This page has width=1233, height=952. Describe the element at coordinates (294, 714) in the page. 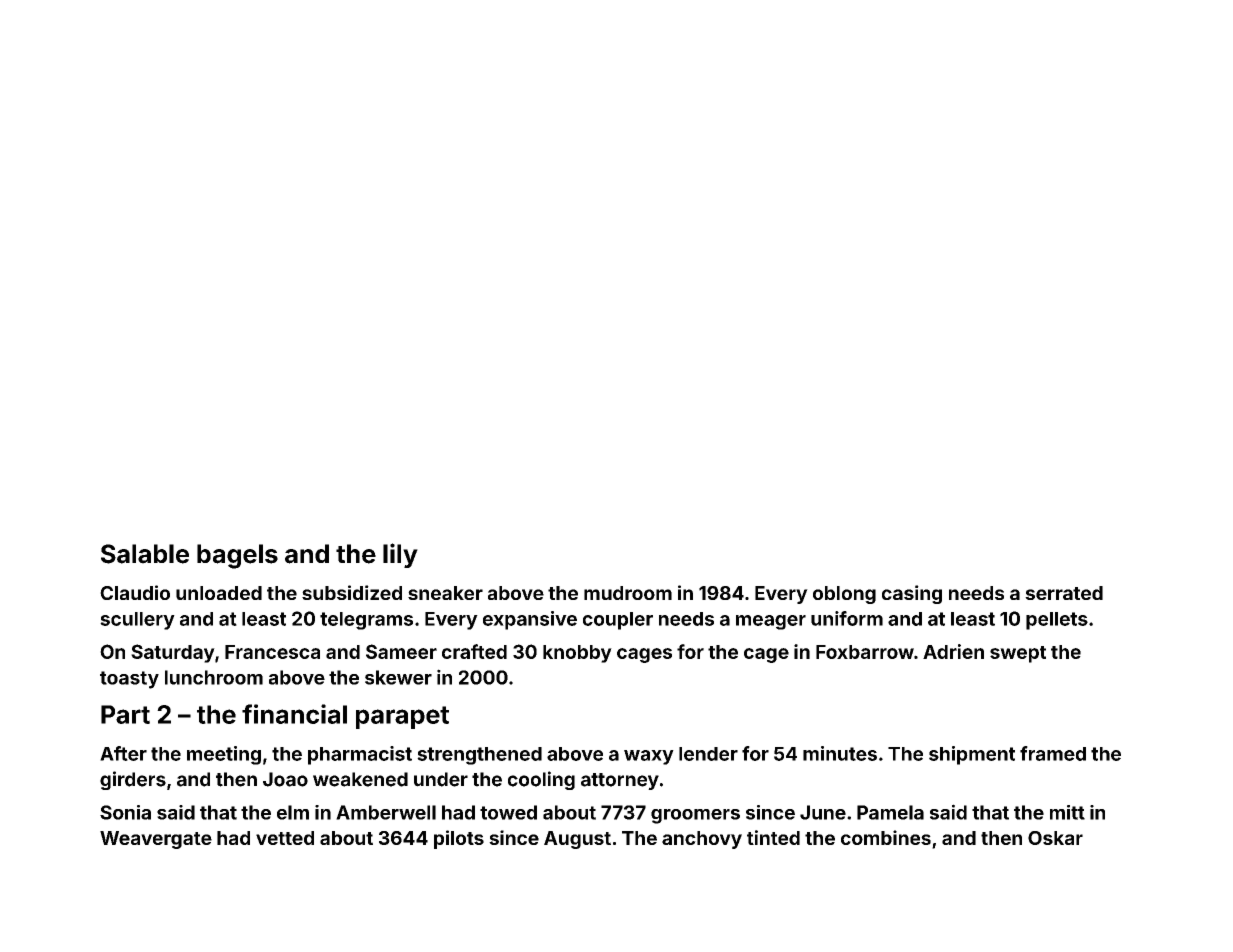

I see `financial` at that location.
